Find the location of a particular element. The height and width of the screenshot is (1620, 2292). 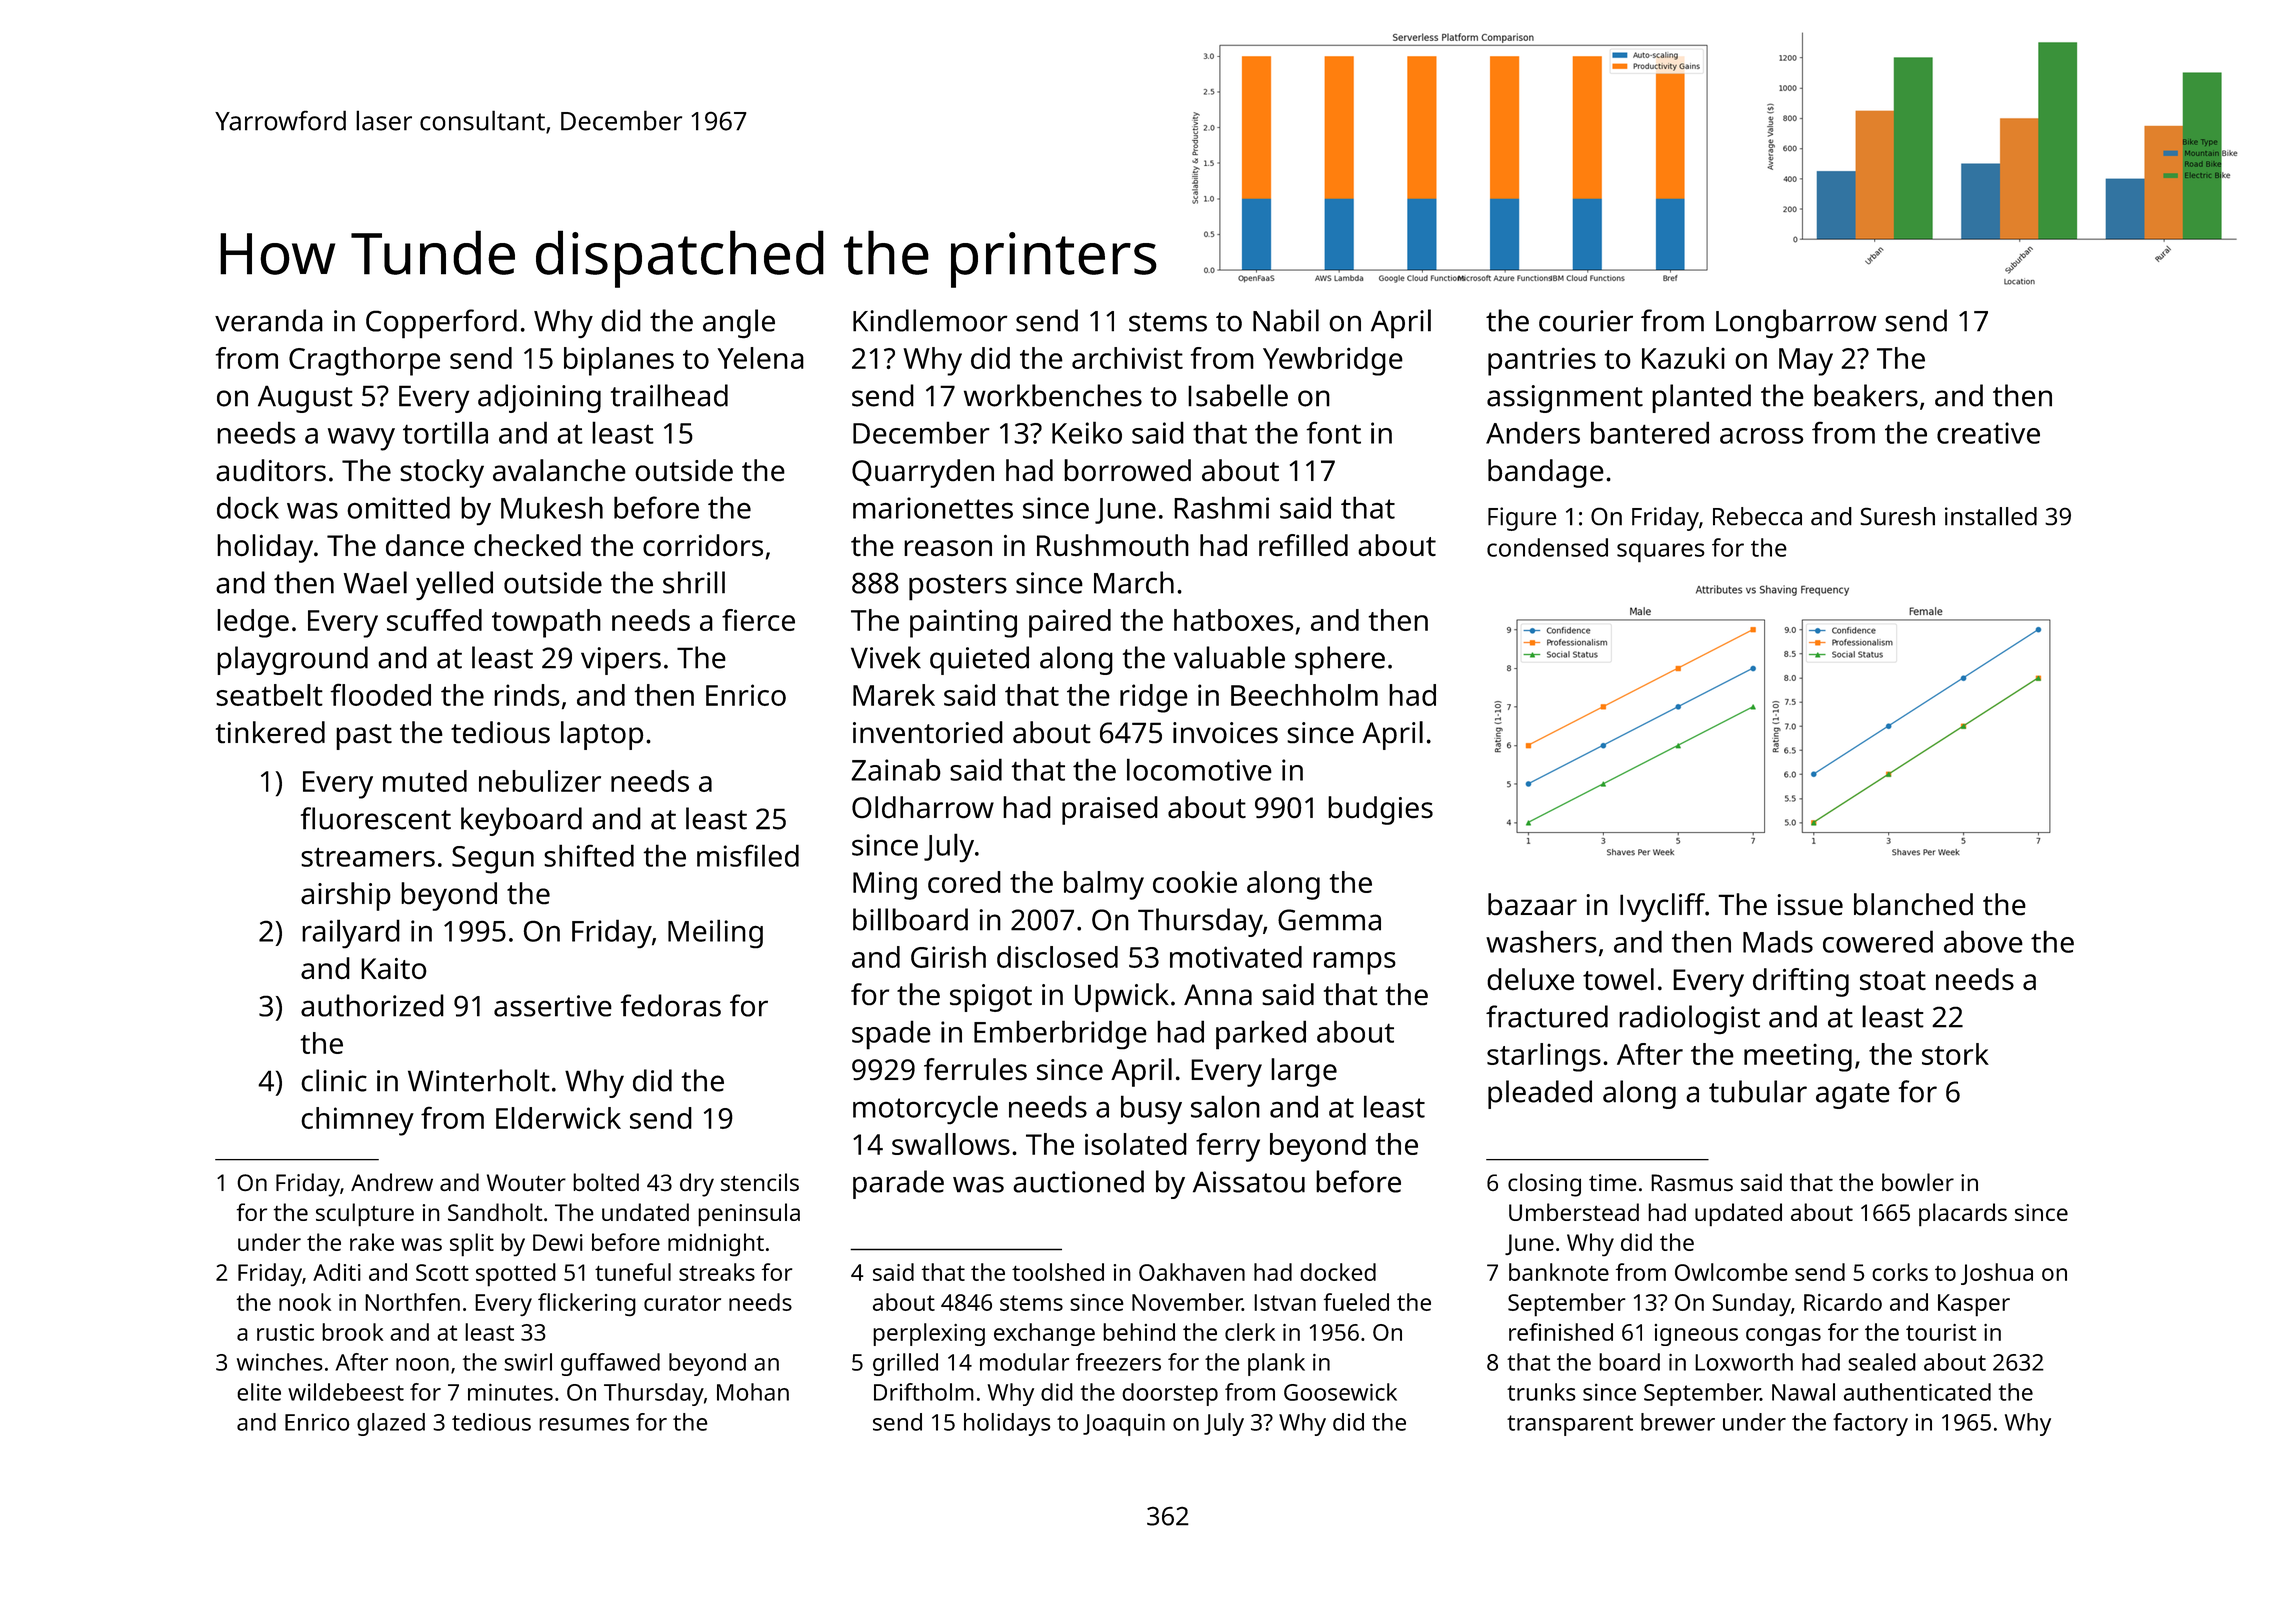

Anna is located at coordinates (1218, 994).
